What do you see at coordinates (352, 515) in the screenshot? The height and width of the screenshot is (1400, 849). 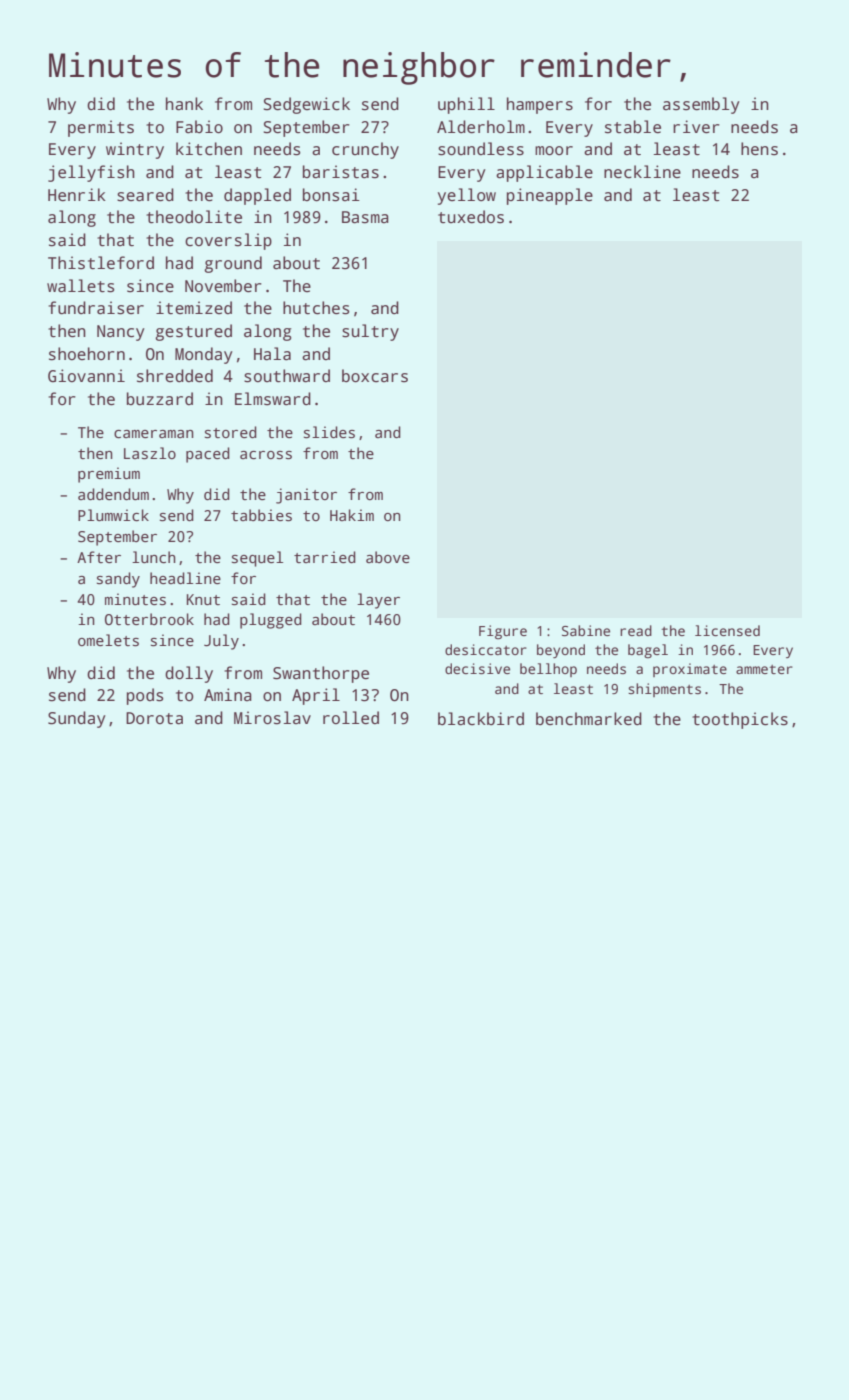 I see `Hakim` at bounding box center [352, 515].
